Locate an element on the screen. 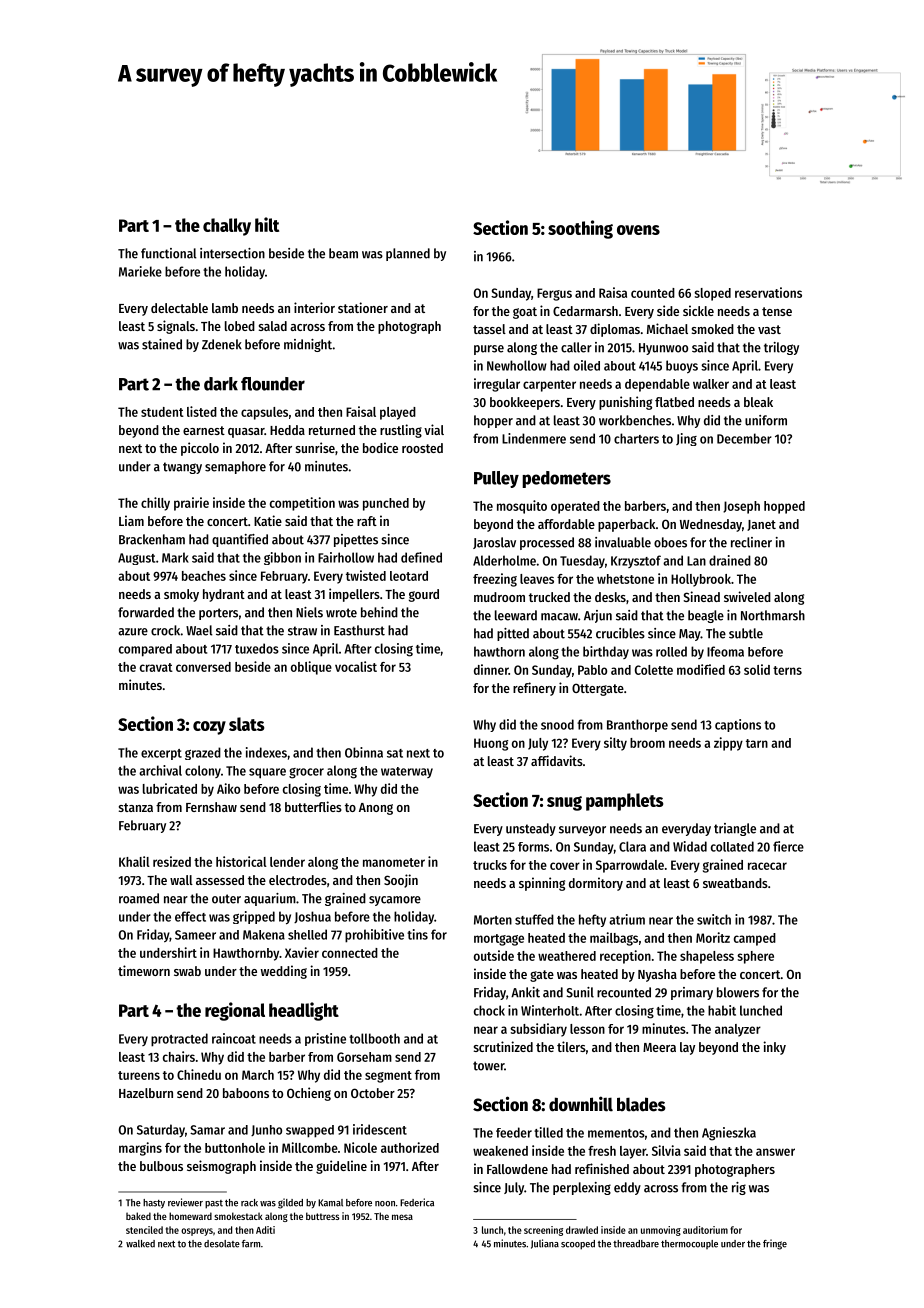 Image resolution: width=924 pixels, height=1308 pixels. paperback is located at coordinates (626, 525).
